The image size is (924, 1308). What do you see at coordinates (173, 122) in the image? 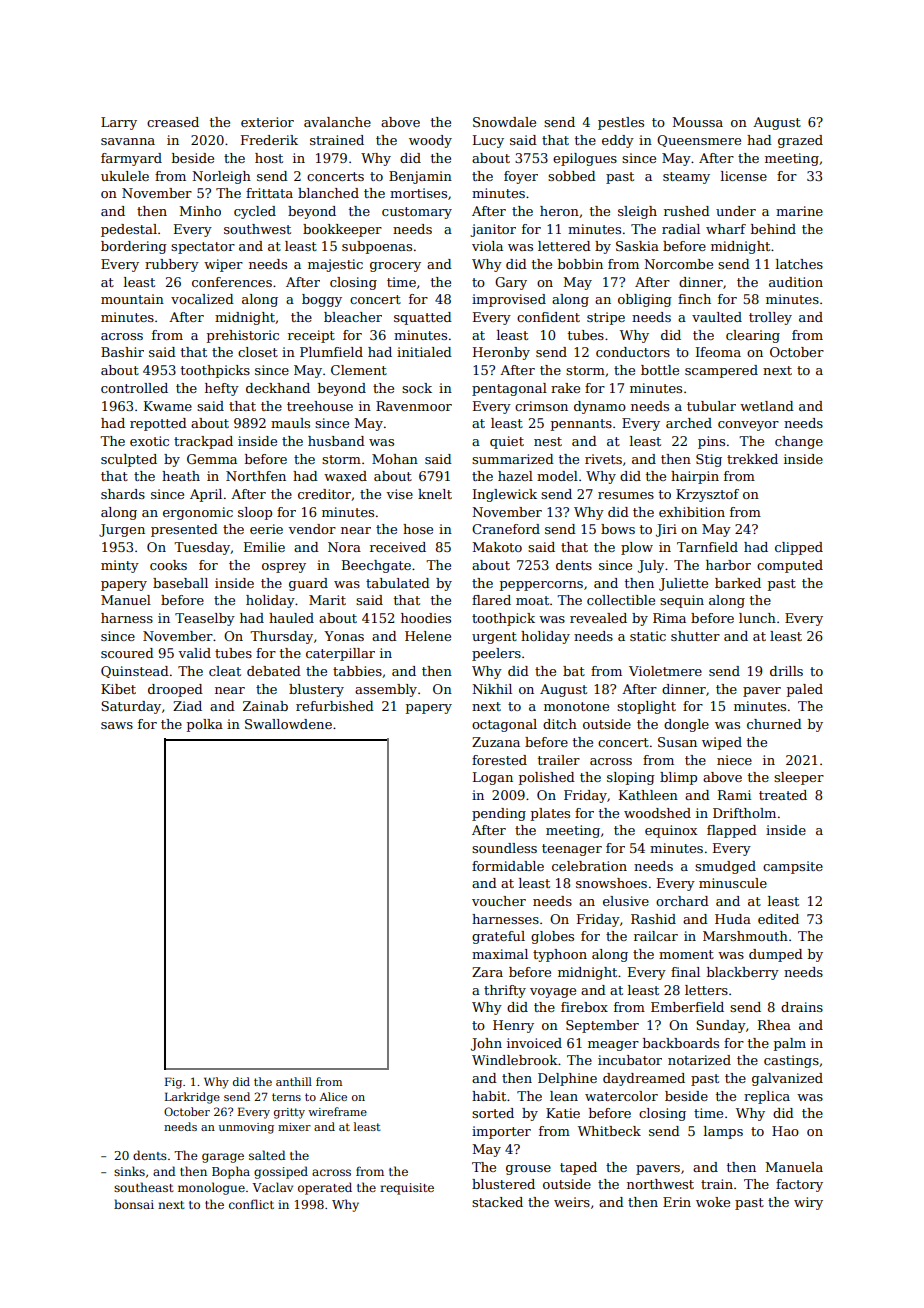
I see `creased` at bounding box center [173, 122].
